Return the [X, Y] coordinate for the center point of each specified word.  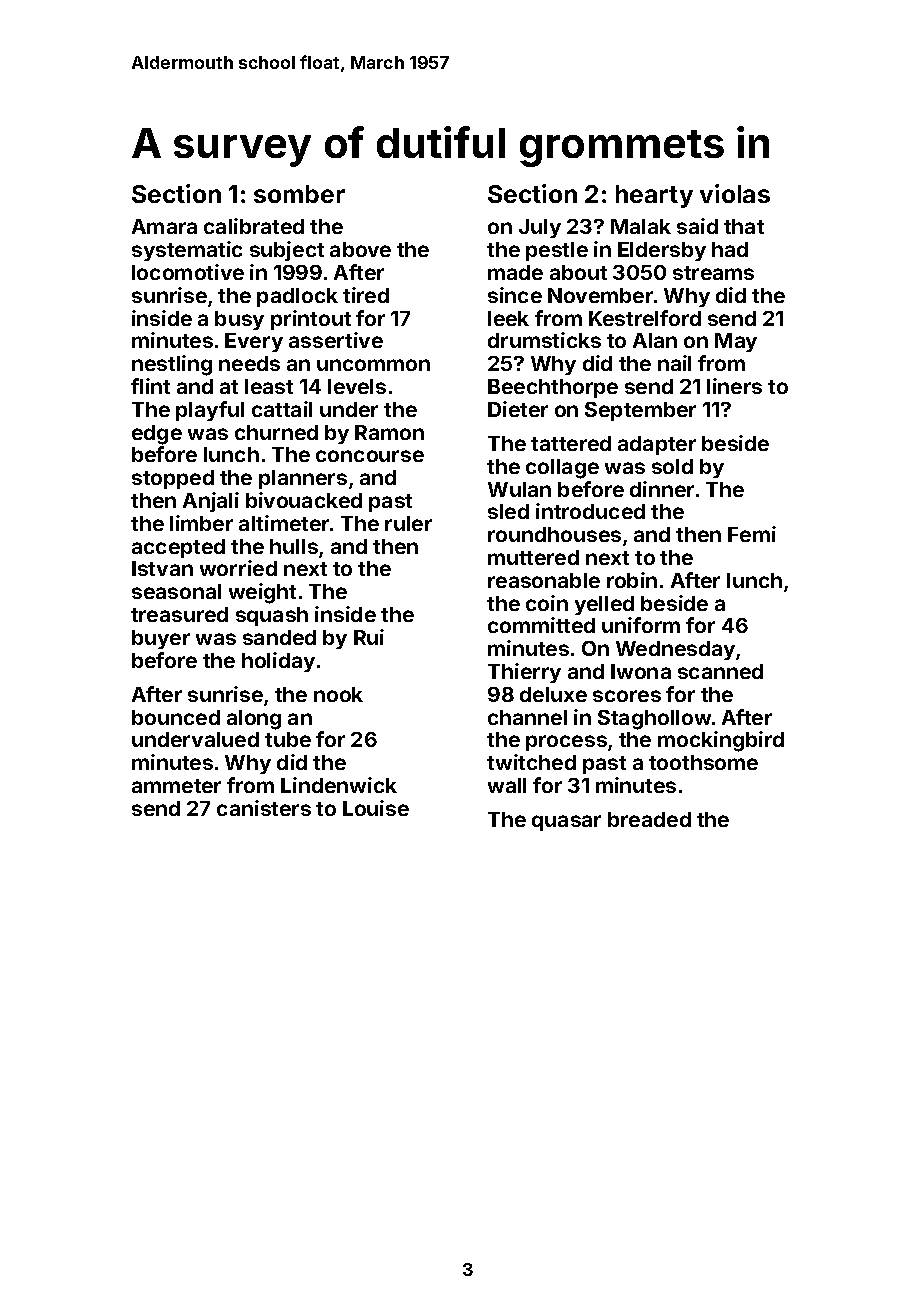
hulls [294, 546]
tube [288, 739]
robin [632, 580]
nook [338, 694]
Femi [752, 534]
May [736, 342]
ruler [408, 523]
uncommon [373, 365]
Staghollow [654, 720]
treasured [179, 614]
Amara [164, 226]
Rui [369, 637]
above [360, 249]
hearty [654, 196]
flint [150, 386]
